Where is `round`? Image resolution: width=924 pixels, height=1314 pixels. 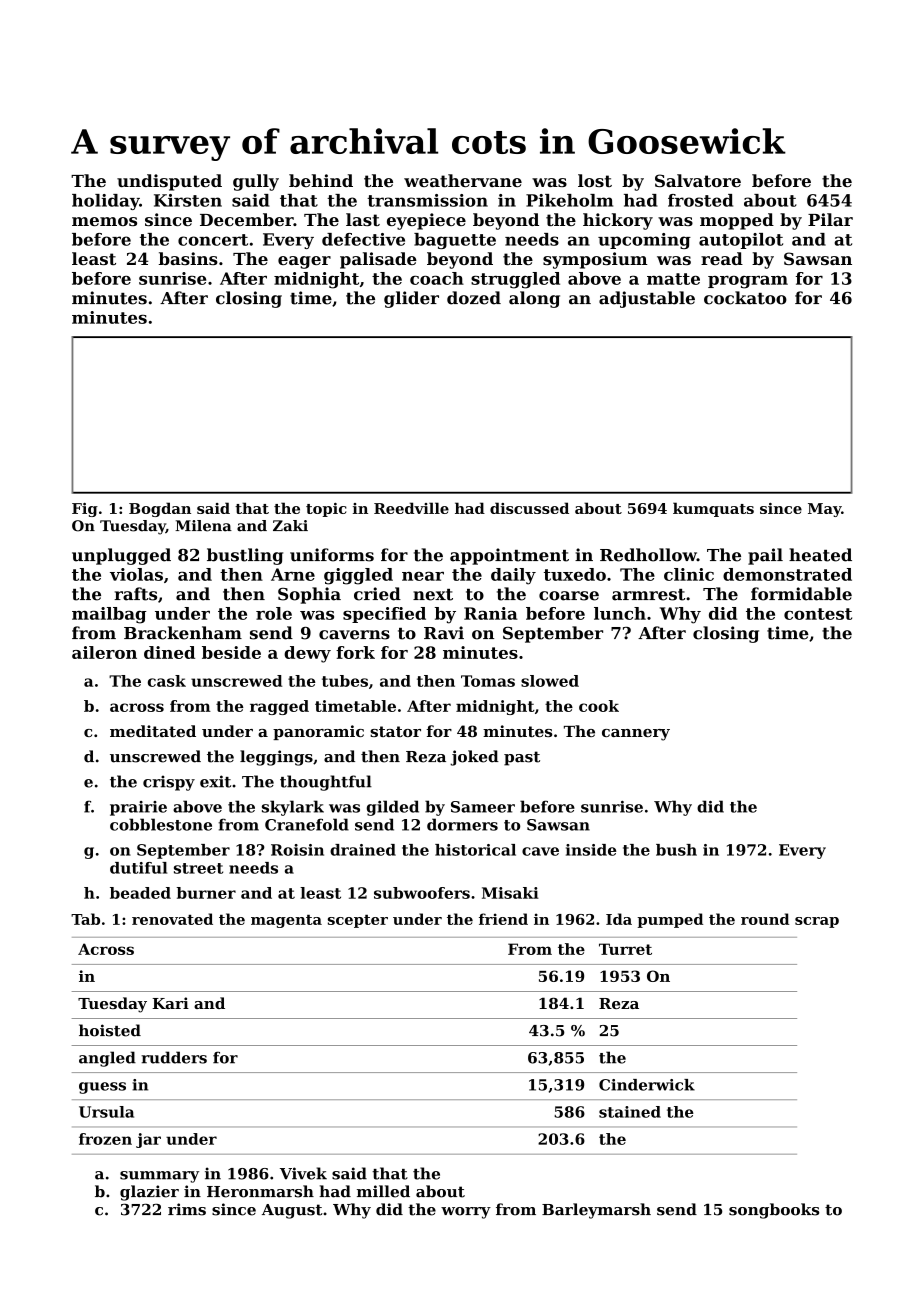 round is located at coordinates (765, 919).
